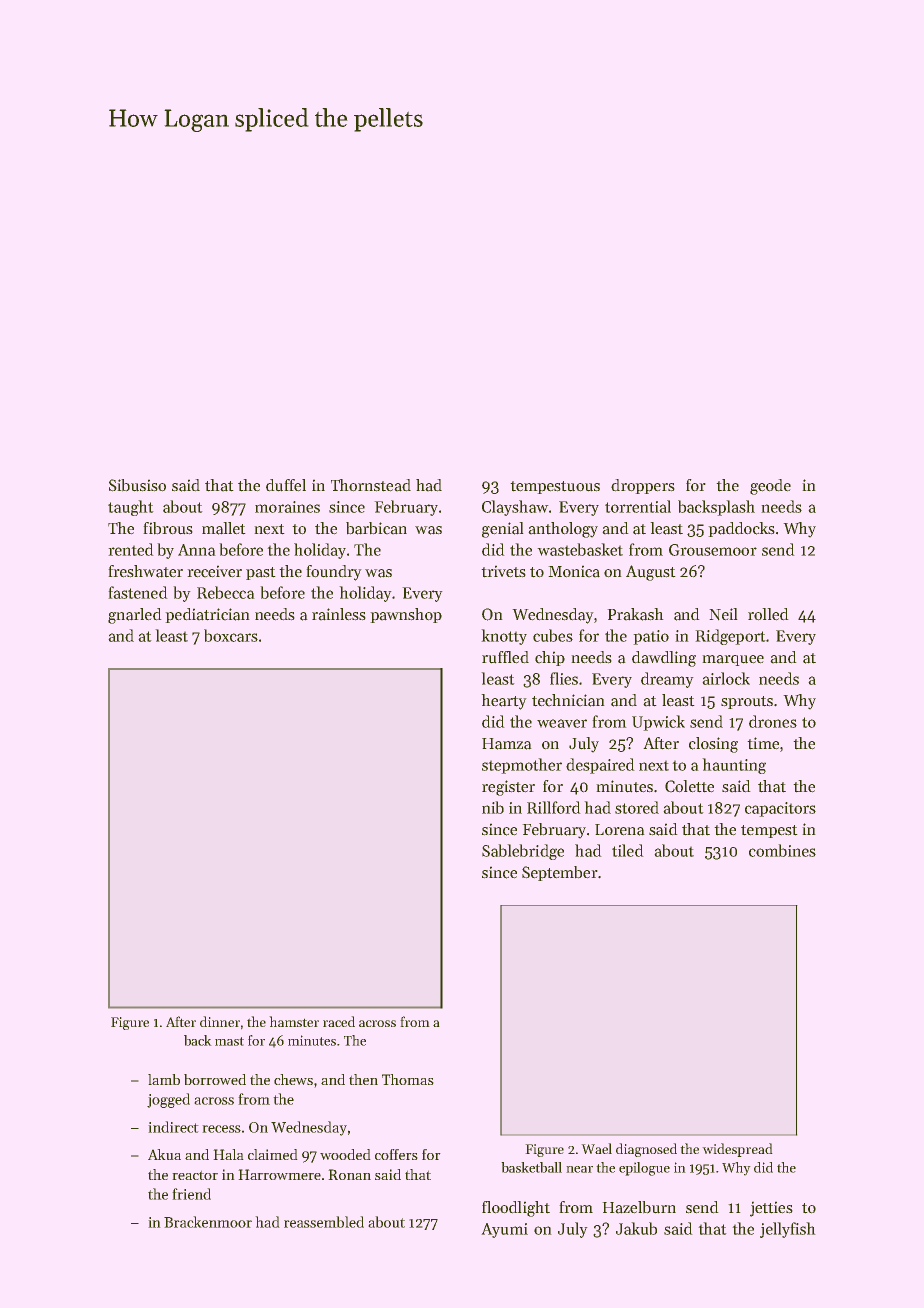 The image size is (924, 1308). Describe the element at coordinates (407, 1079) in the screenshot. I see `Thomas` at that location.
